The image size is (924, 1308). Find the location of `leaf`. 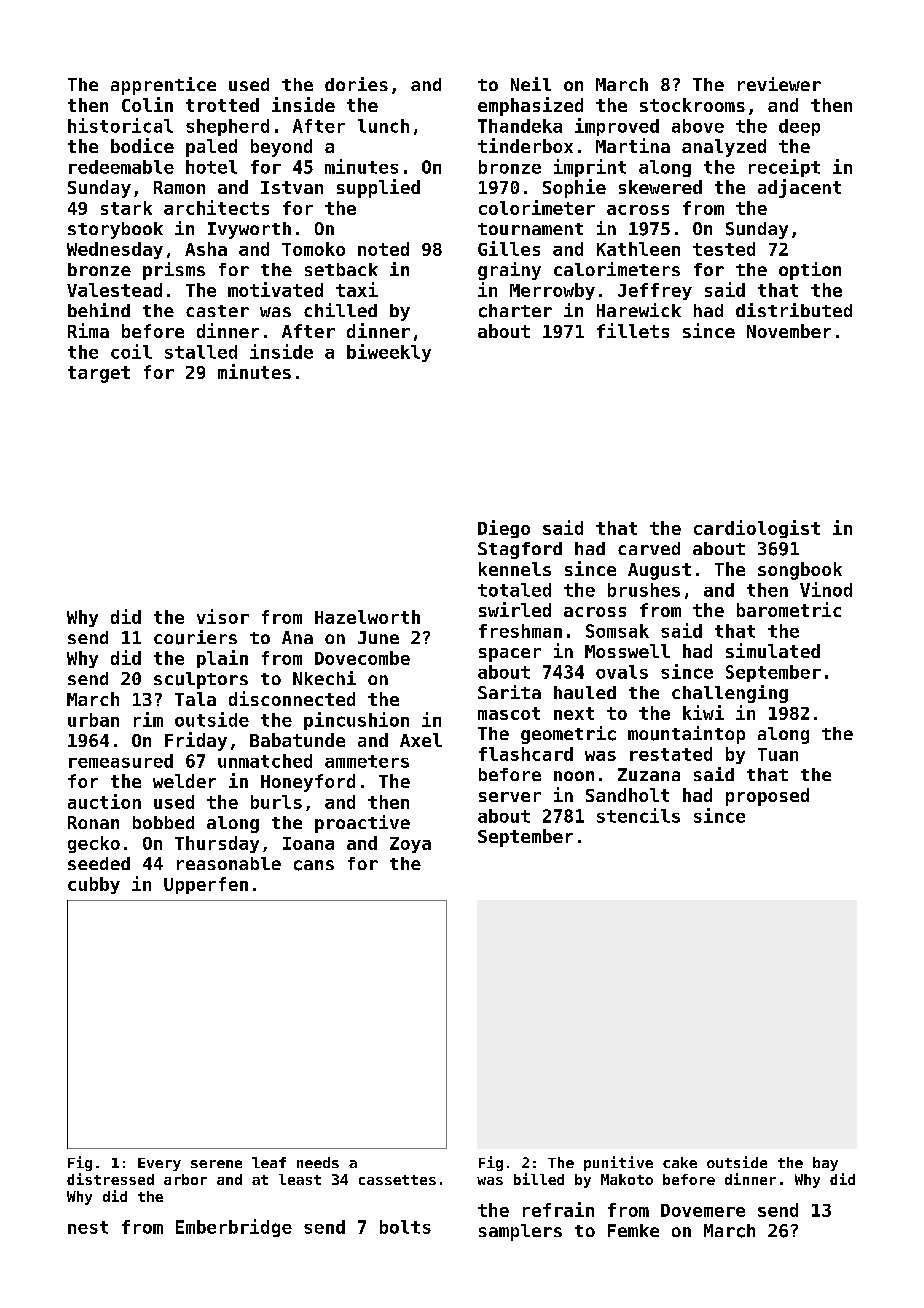

leaf is located at coordinates (269, 1162).
